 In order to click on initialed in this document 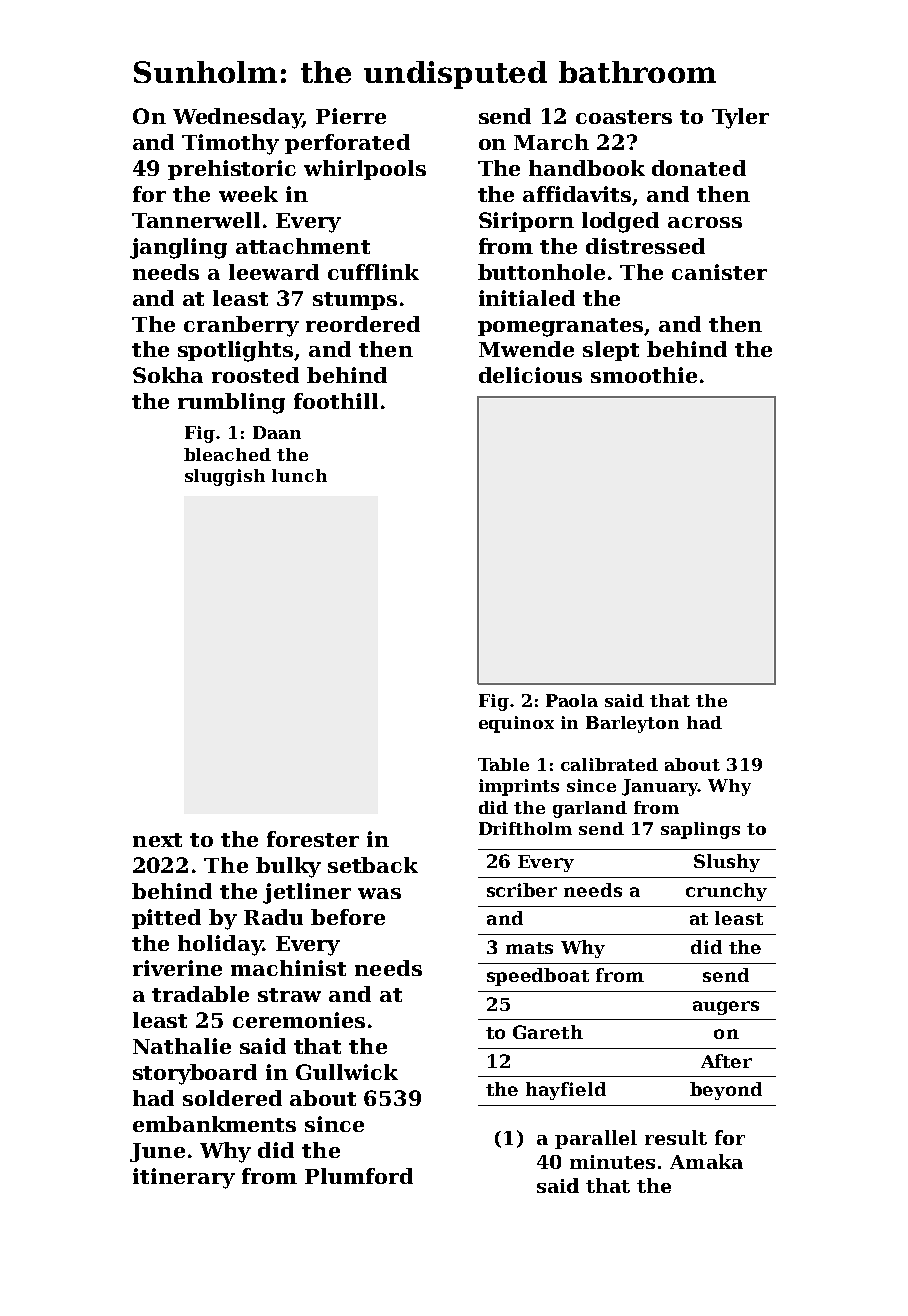, I will do `click(527, 298)`.
